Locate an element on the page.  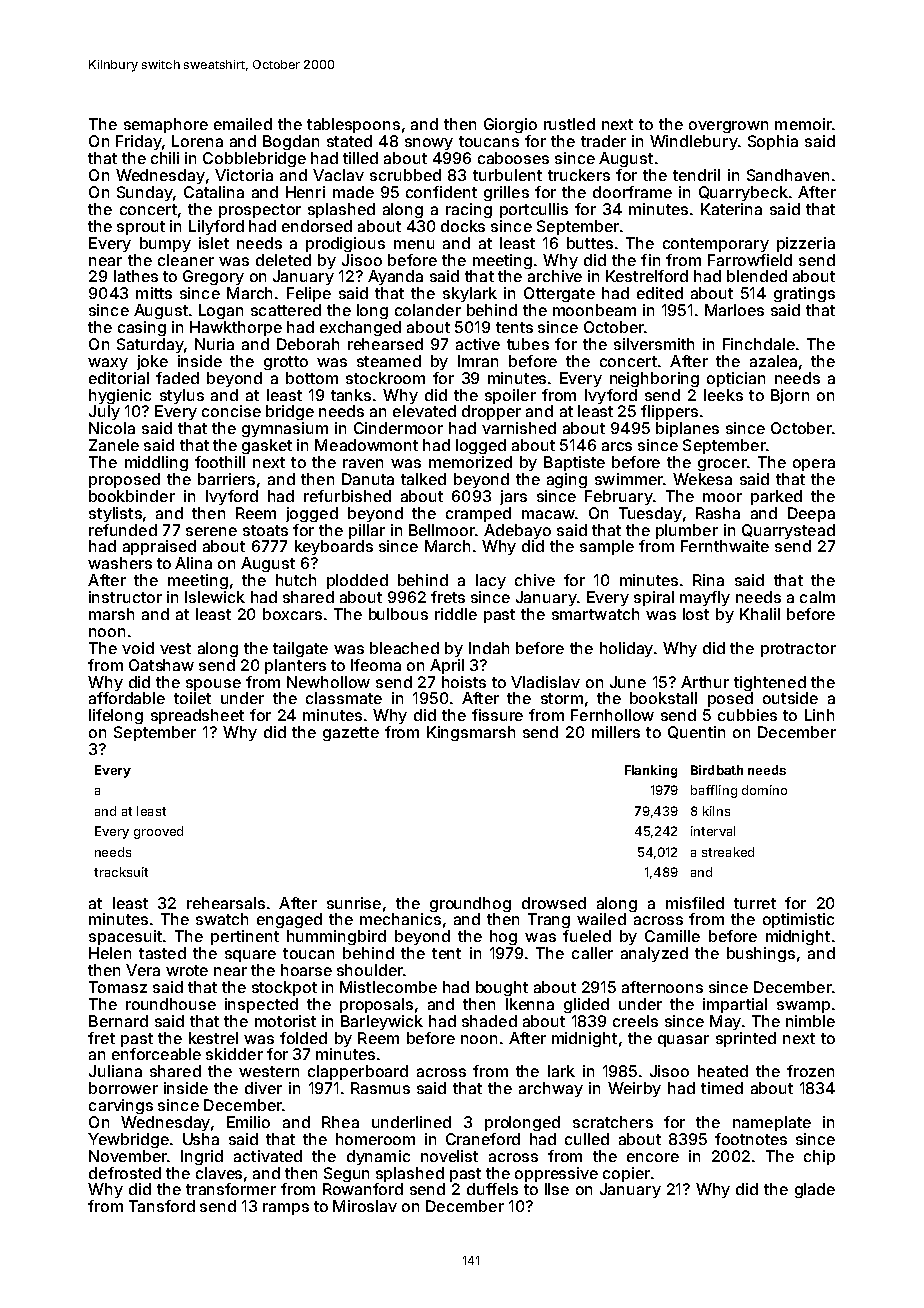
Barleywick is located at coordinates (382, 1022).
